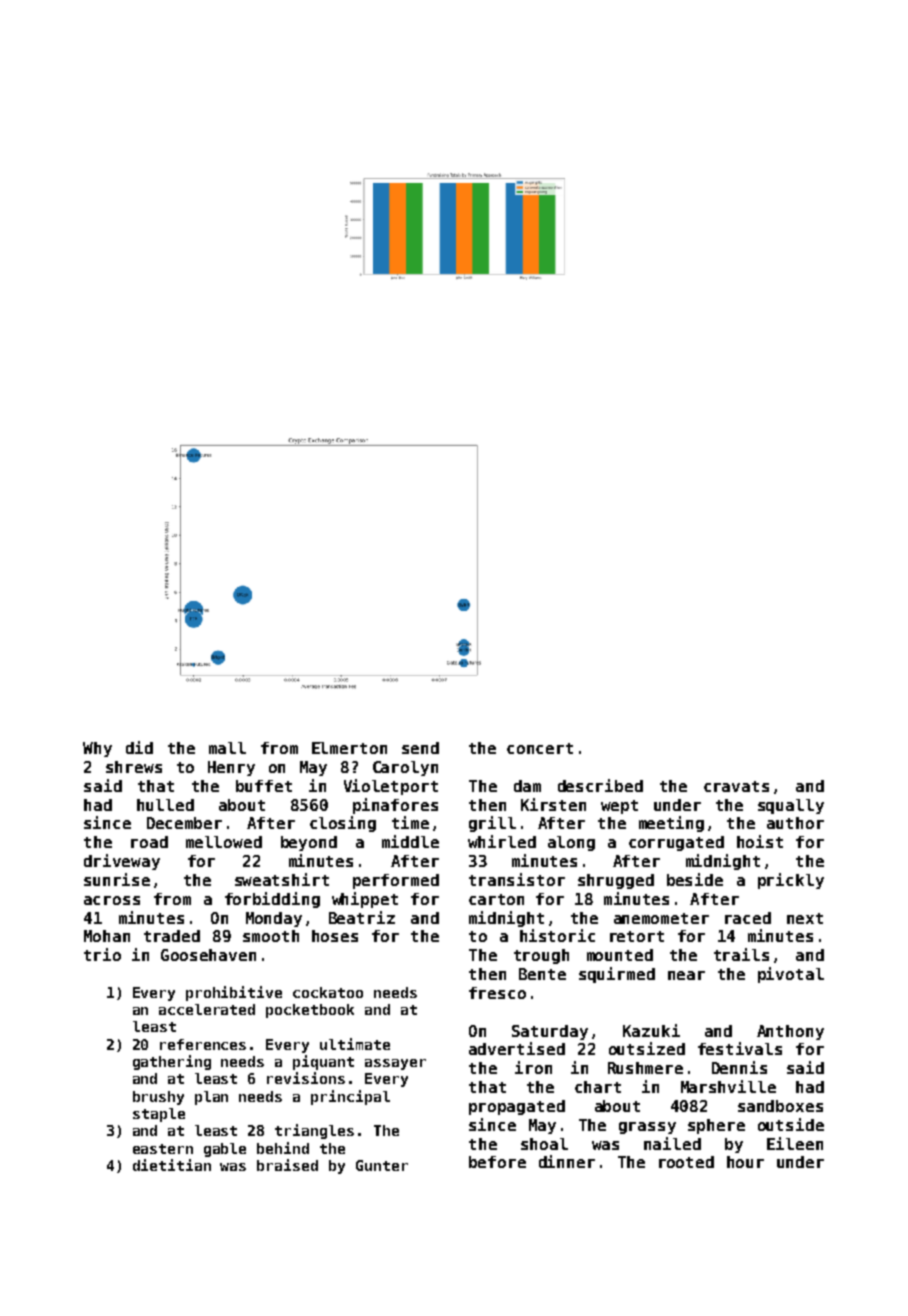  I want to click on buffet, so click(264, 786).
